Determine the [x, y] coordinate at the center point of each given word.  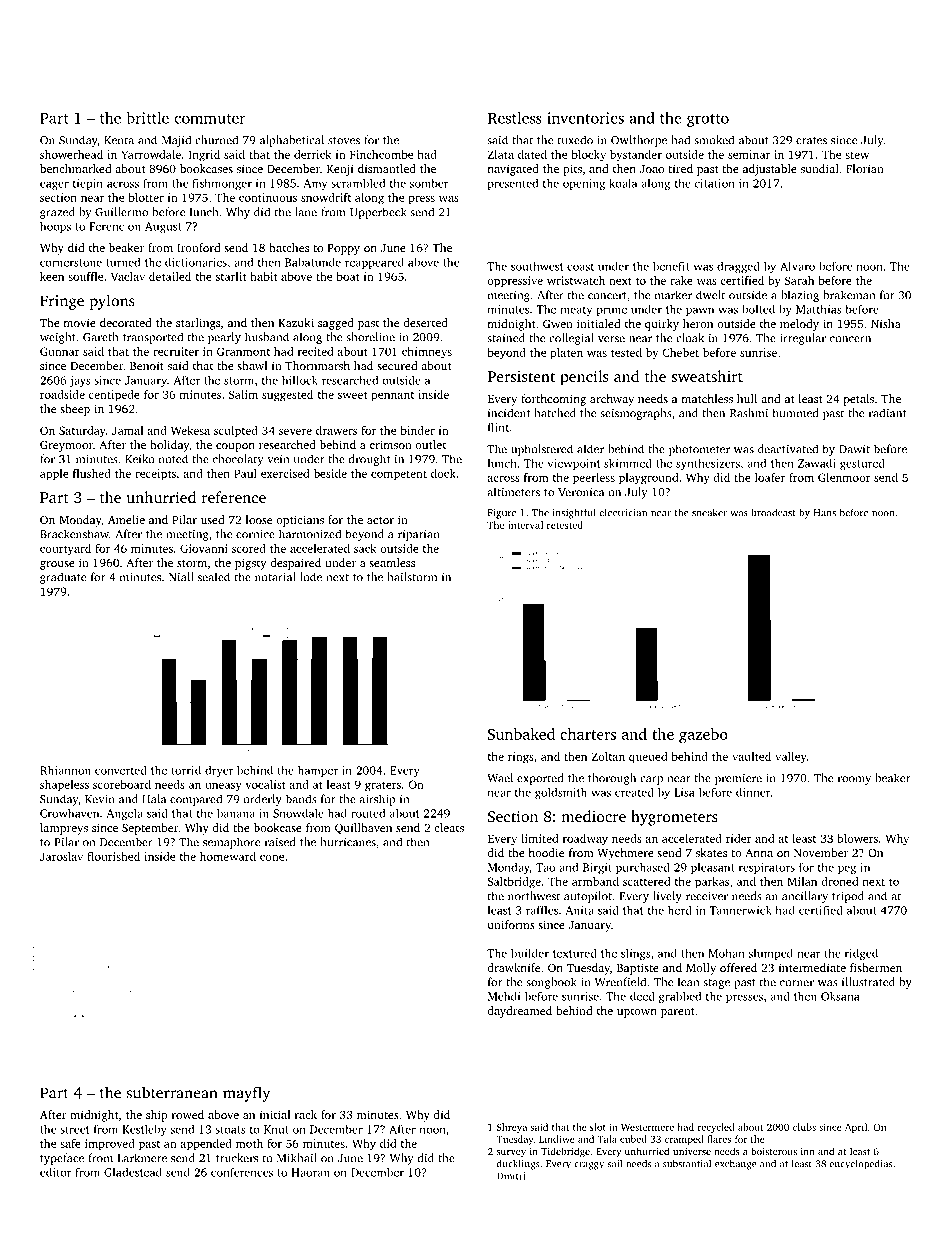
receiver [707, 896]
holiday [169, 446]
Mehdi [504, 996]
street [74, 1130]
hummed [795, 413]
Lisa [684, 792]
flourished [113, 856]
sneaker [709, 512]
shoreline [370, 337]
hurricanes [348, 842]
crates [811, 141]
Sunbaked [521, 734]
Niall [181, 577]
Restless [515, 118]
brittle [147, 118]
